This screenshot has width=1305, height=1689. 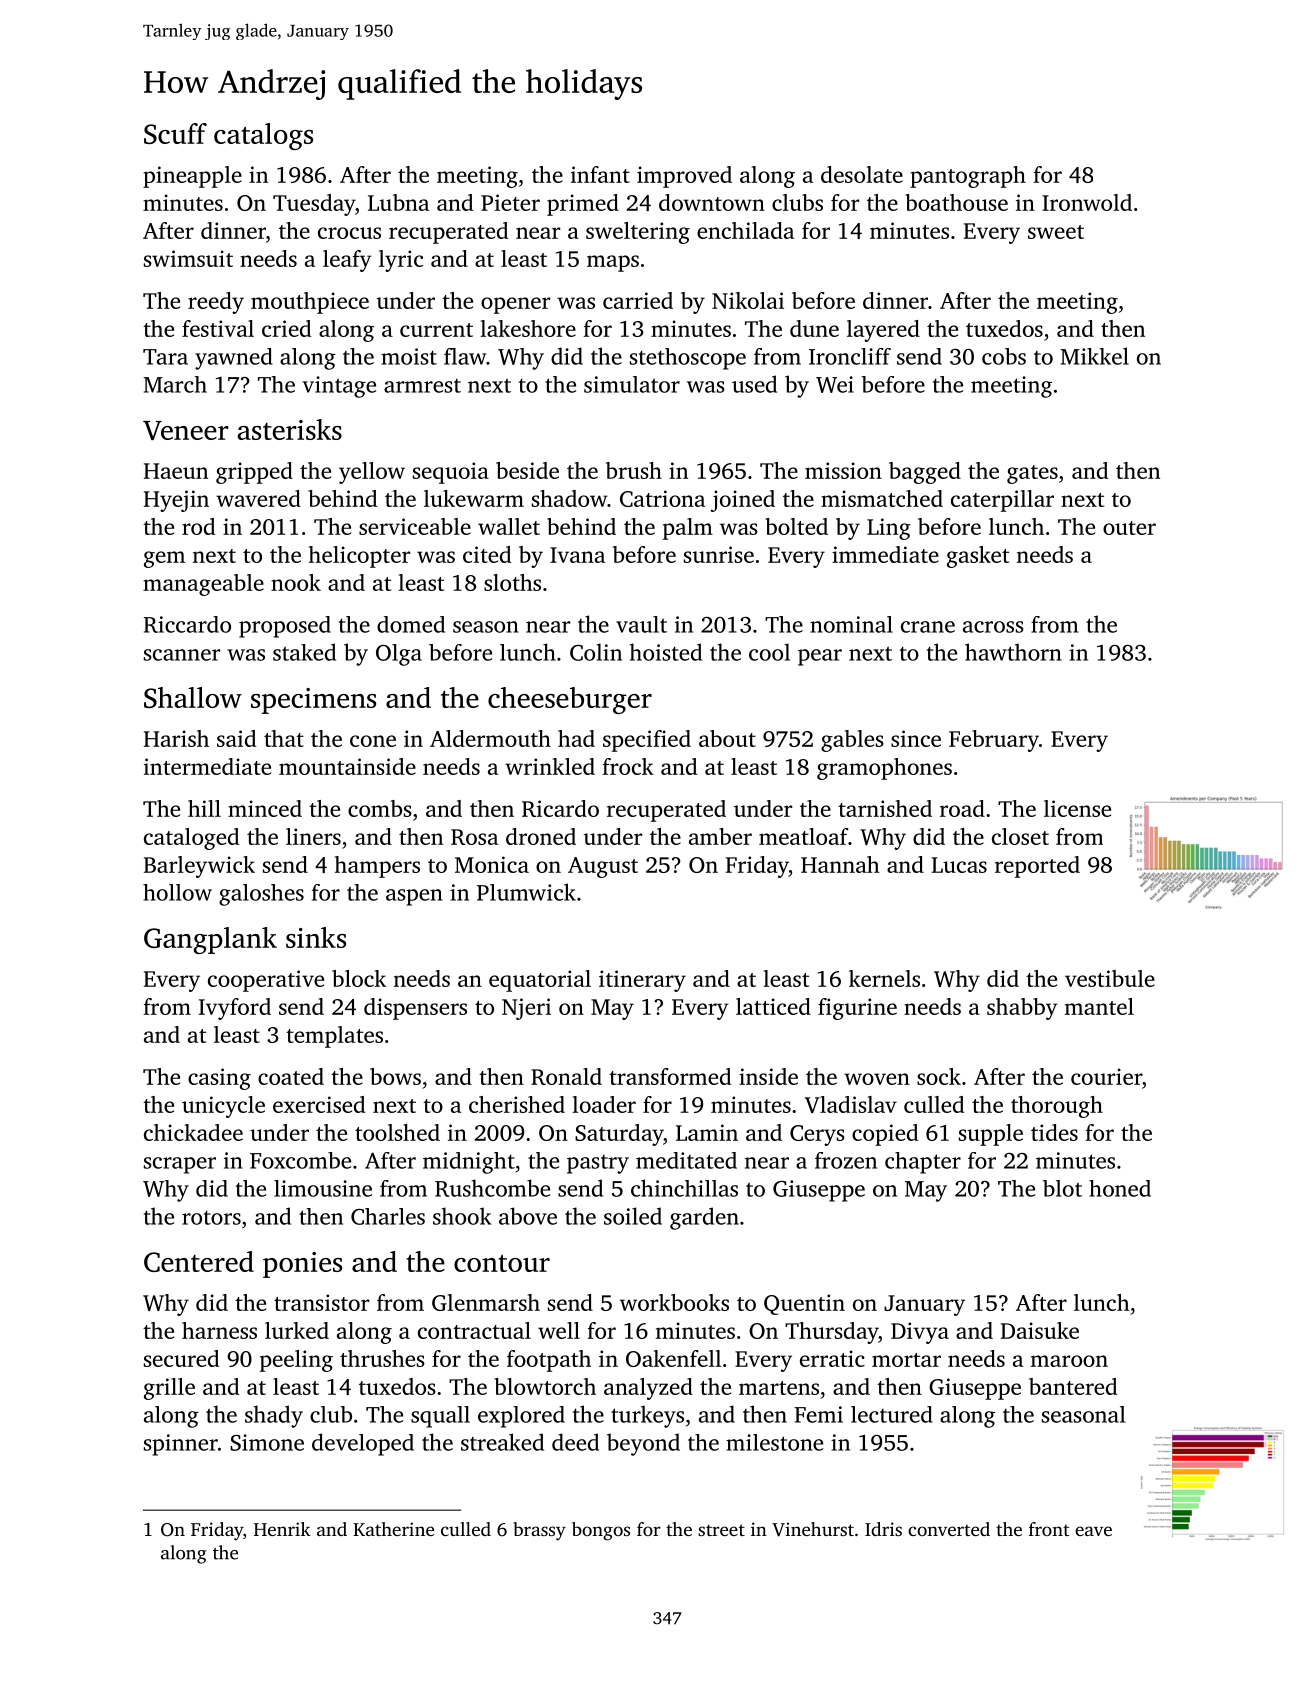 What do you see at coordinates (175, 133) in the screenshot?
I see `Scuff` at bounding box center [175, 133].
